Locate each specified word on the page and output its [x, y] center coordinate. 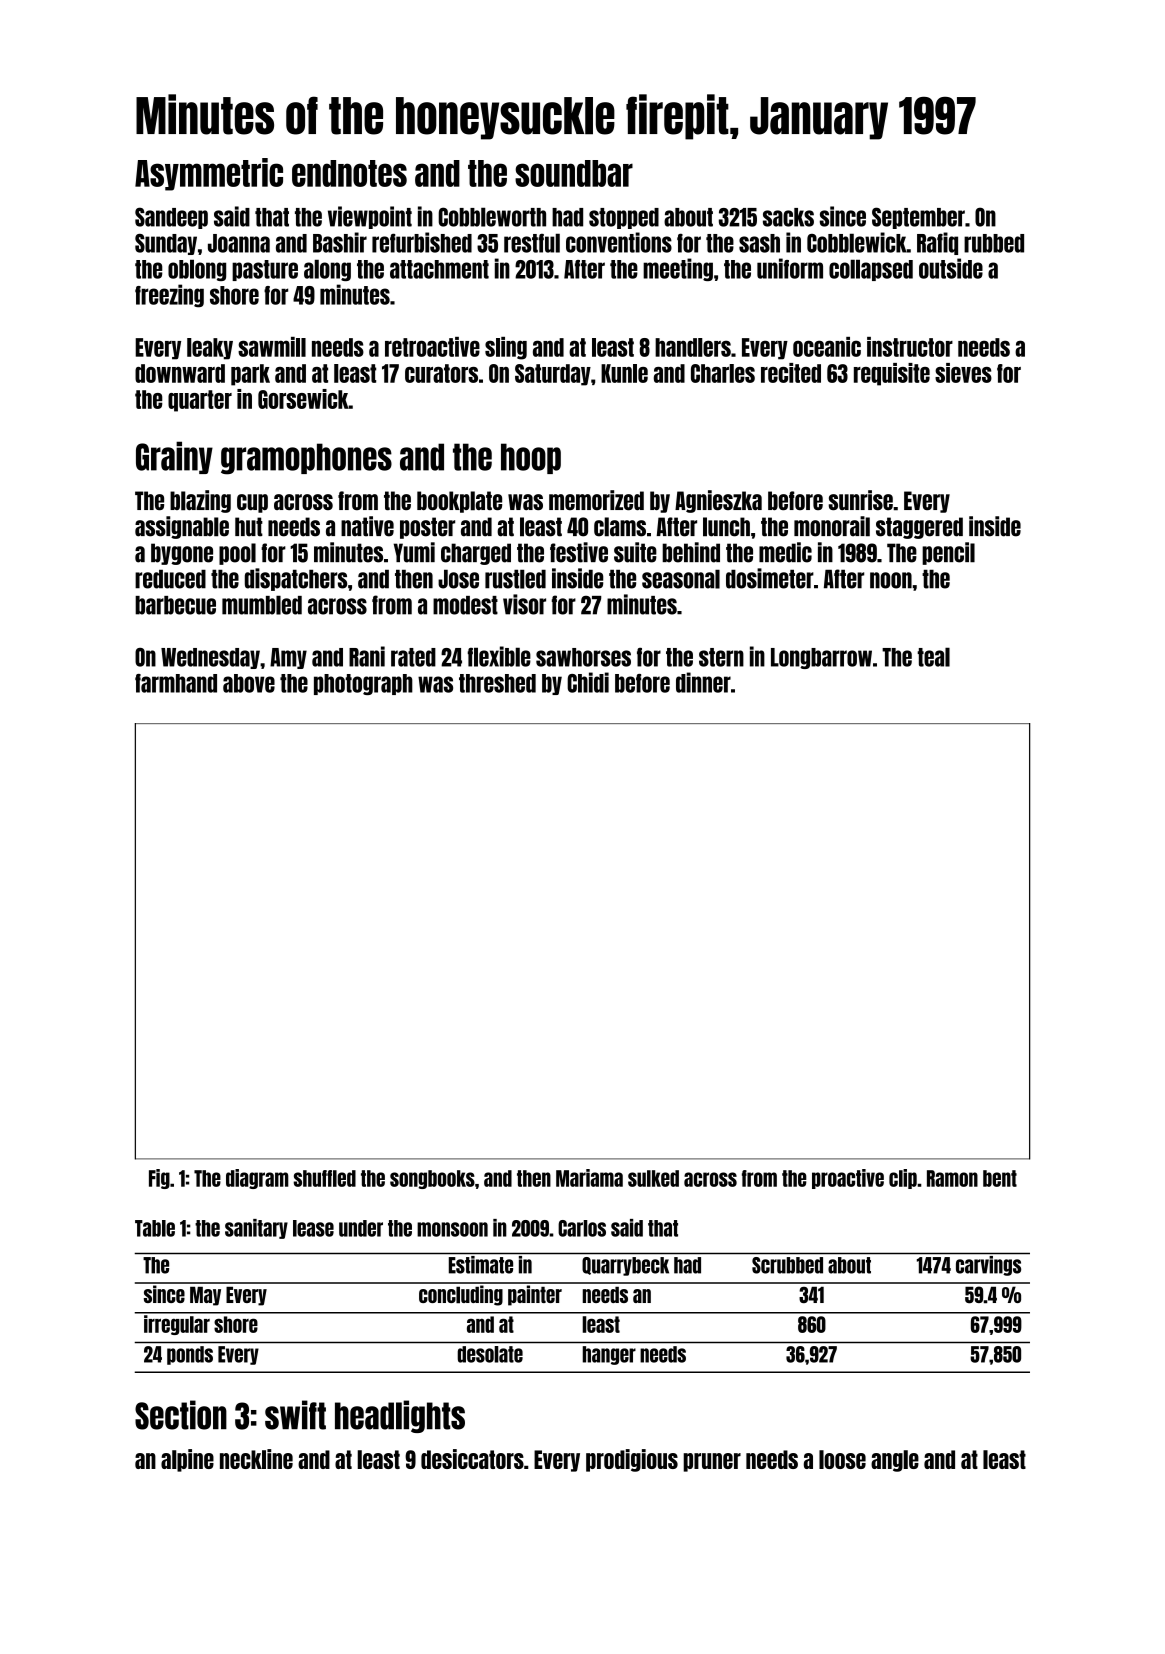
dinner [703, 682]
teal [933, 657]
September [918, 218]
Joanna [239, 243]
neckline [256, 1459]
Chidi [588, 682]
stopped [624, 218]
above [249, 683]
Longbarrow [821, 658]
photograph [363, 684]
